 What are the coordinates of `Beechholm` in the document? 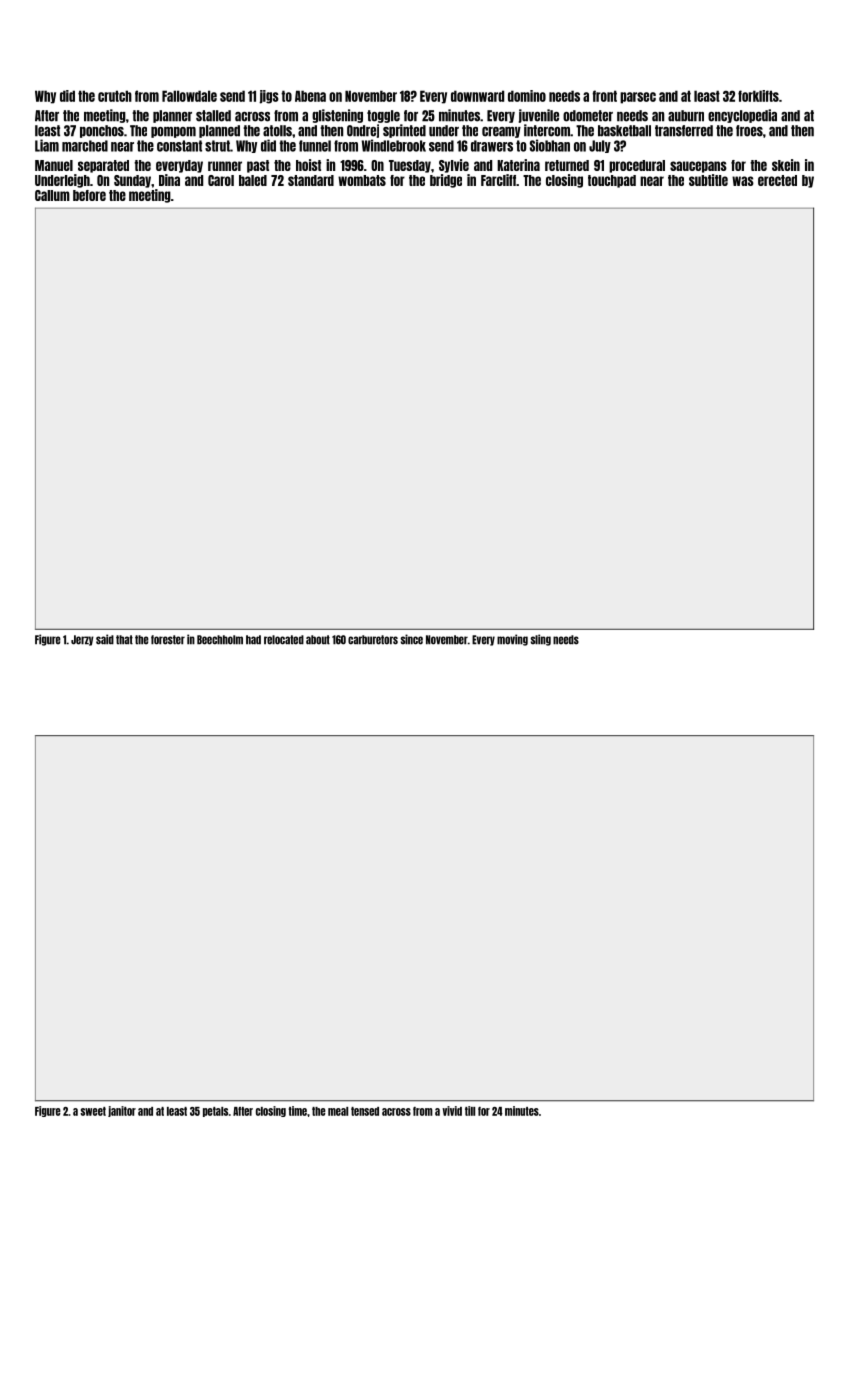 It's located at (220, 640).
